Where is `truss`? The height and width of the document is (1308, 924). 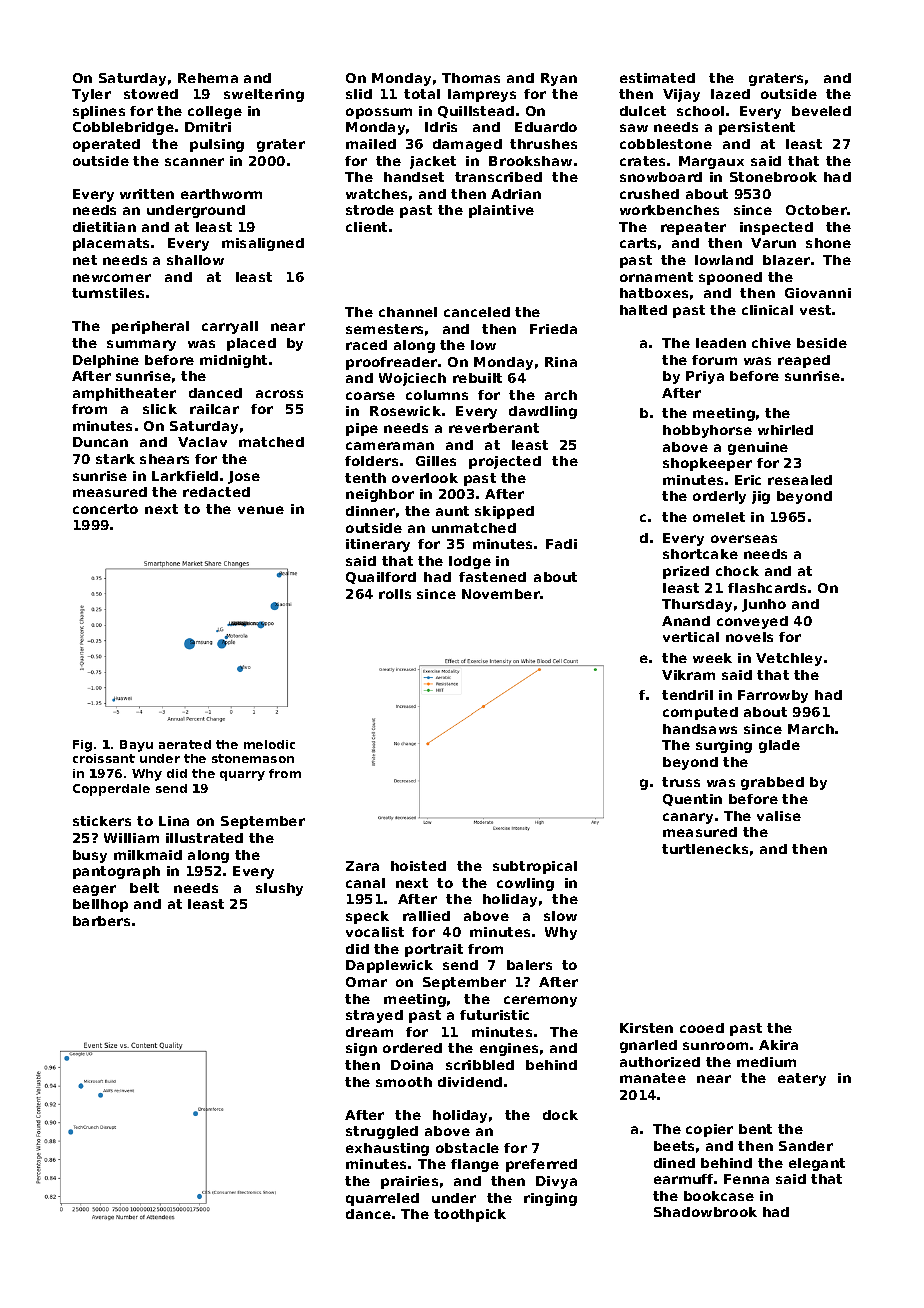
truss is located at coordinates (681, 782).
